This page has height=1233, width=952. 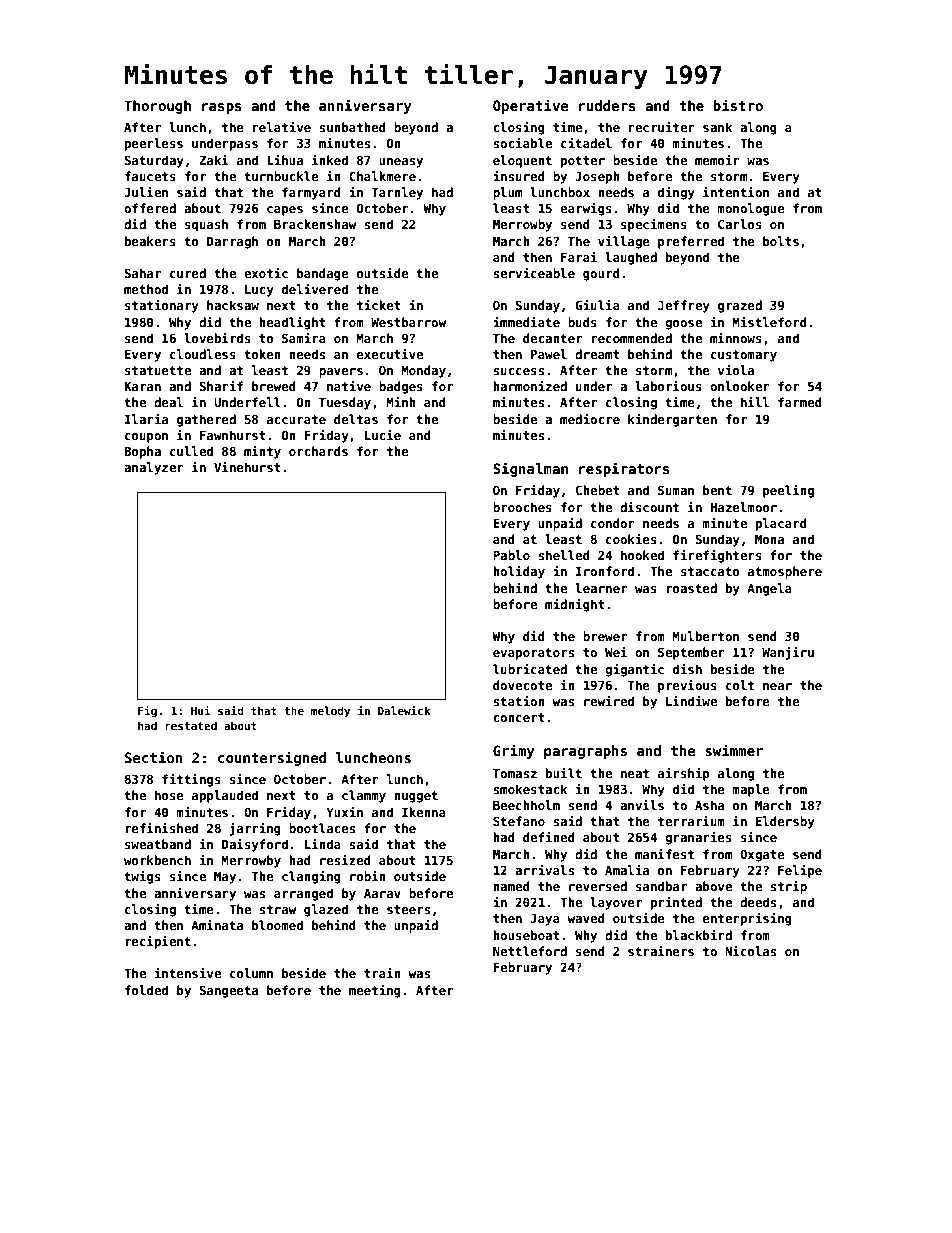 What do you see at coordinates (607, 105) in the page?
I see `rudders` at bounding box center [607, 105].
